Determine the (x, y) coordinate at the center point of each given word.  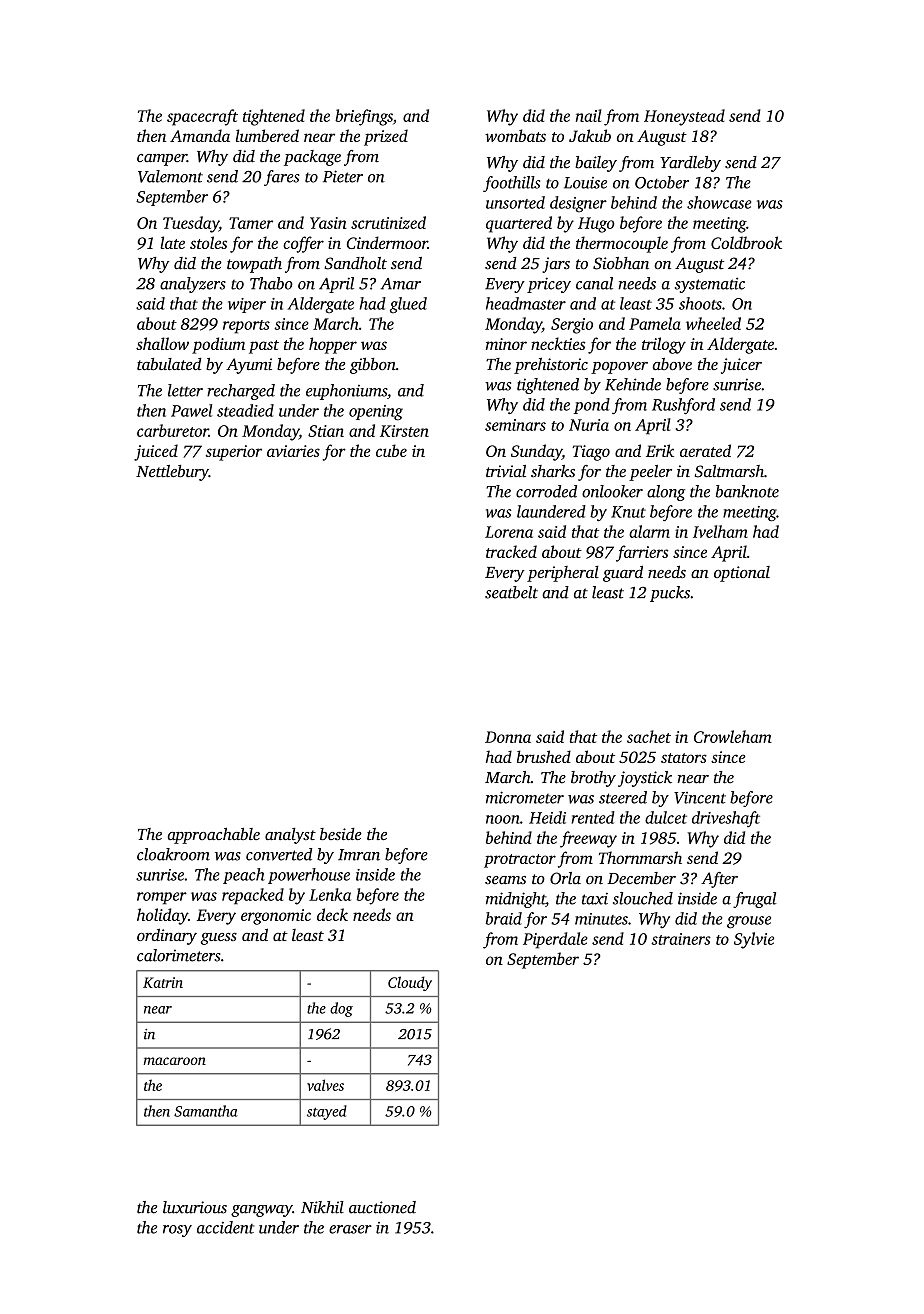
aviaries (293, 451)
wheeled (713, 323)
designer (578, 204)
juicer (741, 366)
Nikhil (322, 1207)
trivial (506, 471)
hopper (333, 345)
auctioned (382, 1207)
